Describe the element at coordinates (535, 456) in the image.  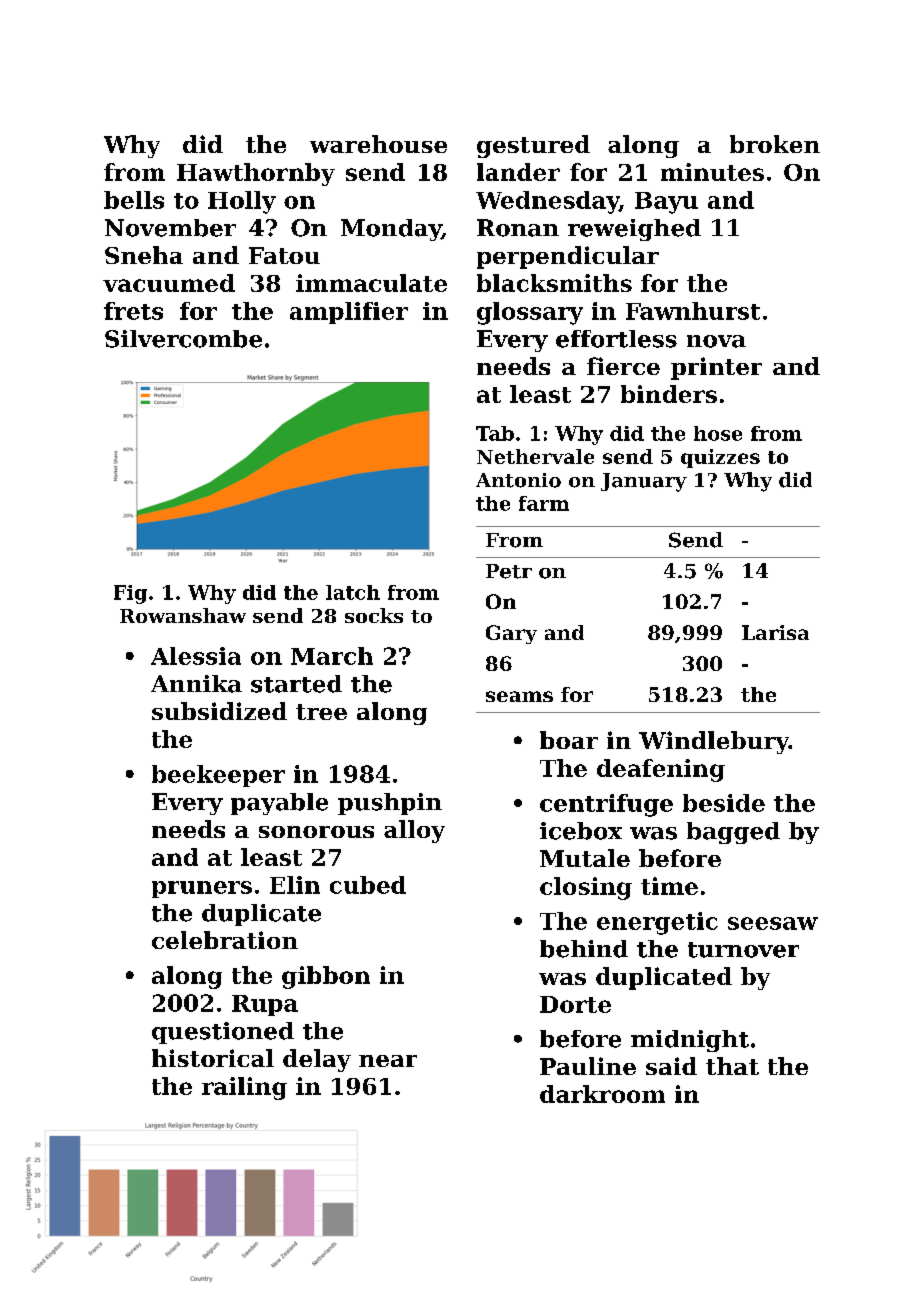
I see `Nethervale` at that location.
